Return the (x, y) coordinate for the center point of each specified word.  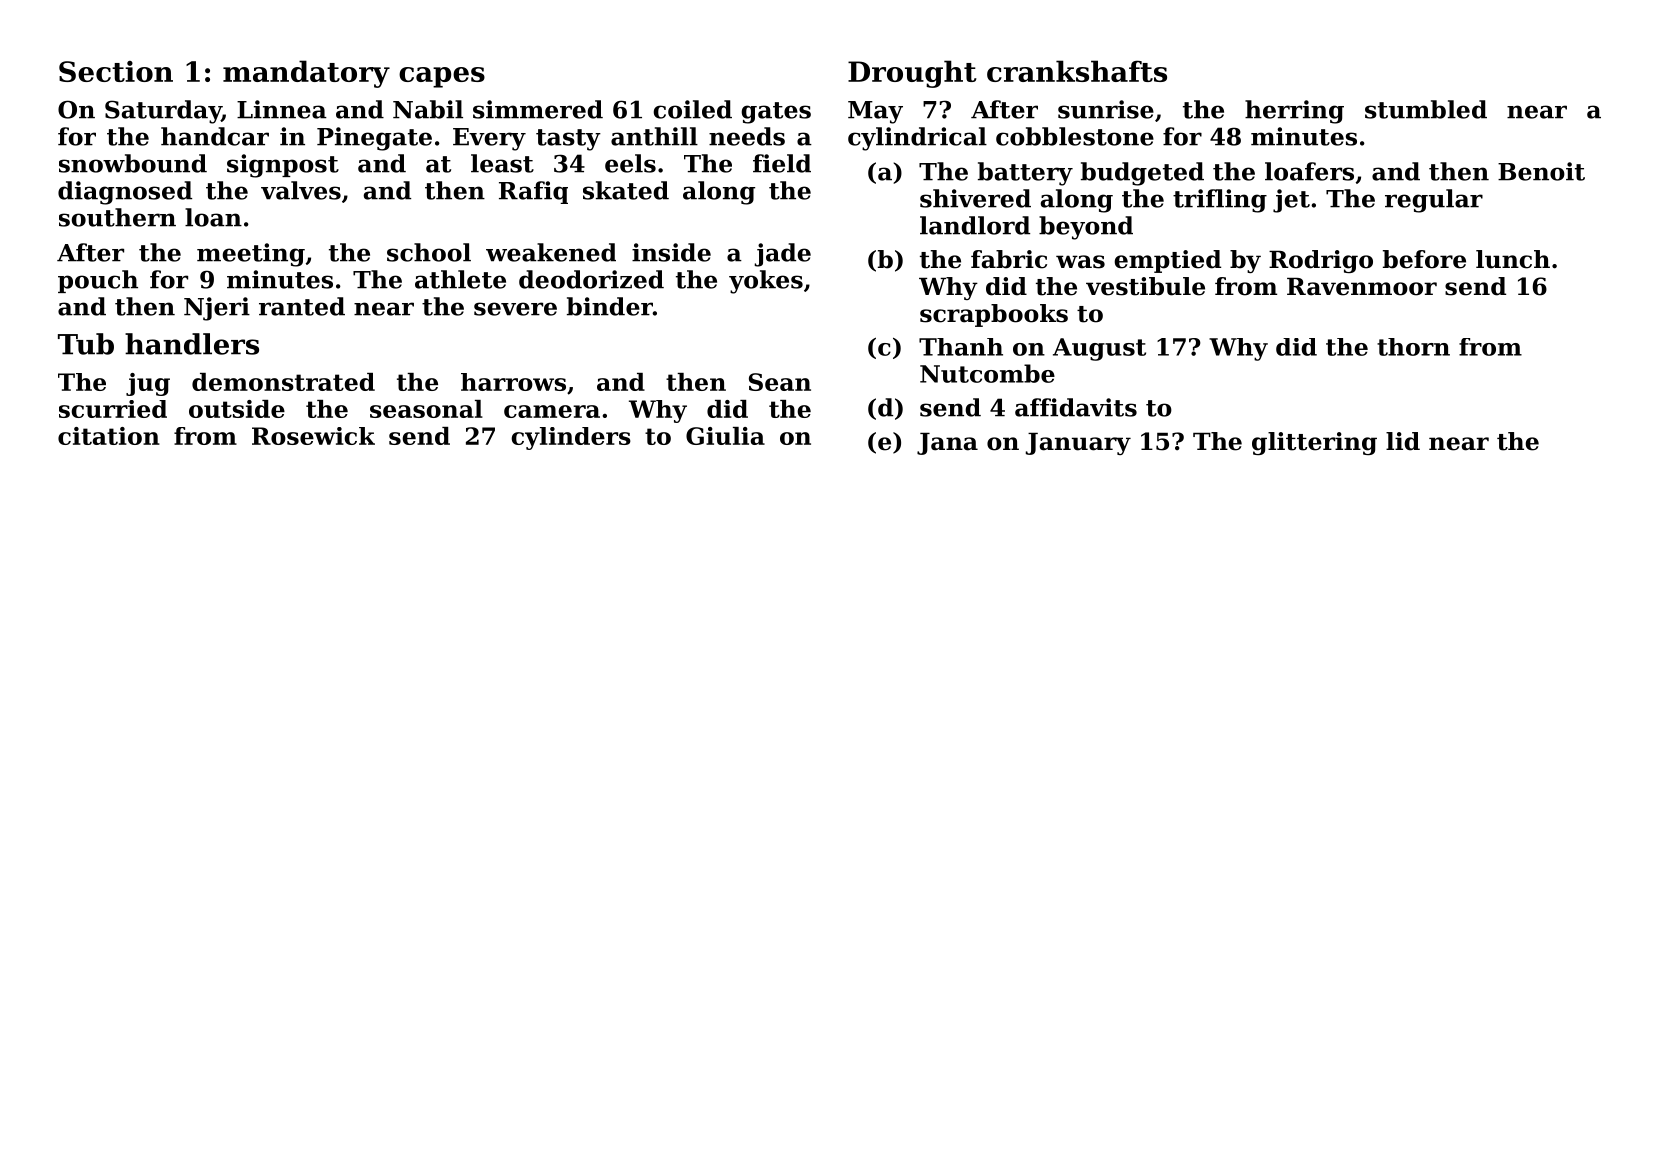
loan (213, 217)
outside (237, 409)
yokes (766, 282)
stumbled (1426, 109)
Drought (912, 74)
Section (116, 71)
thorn (1413, 347)
